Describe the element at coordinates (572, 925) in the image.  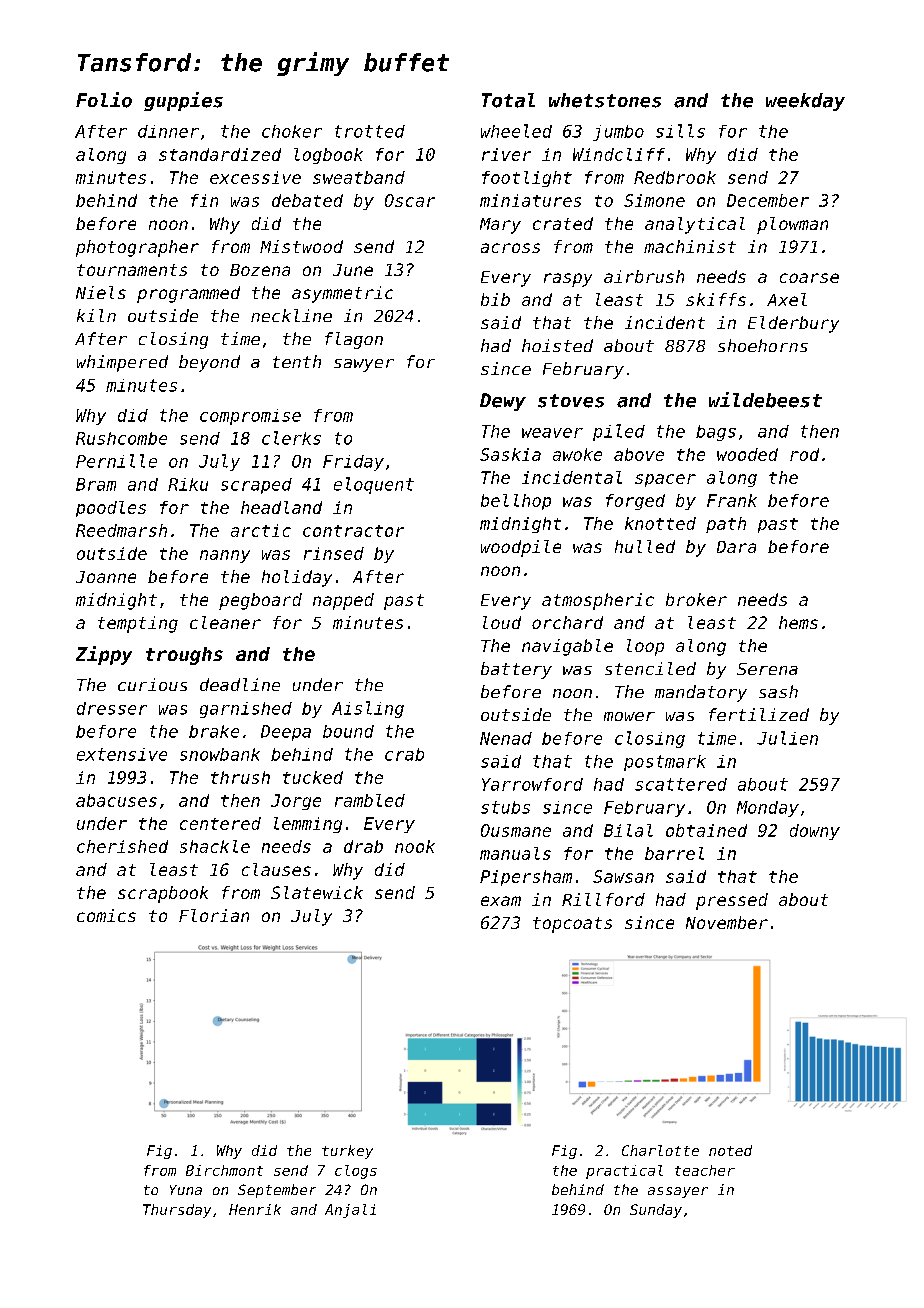
I see `topcoats` at that location.
